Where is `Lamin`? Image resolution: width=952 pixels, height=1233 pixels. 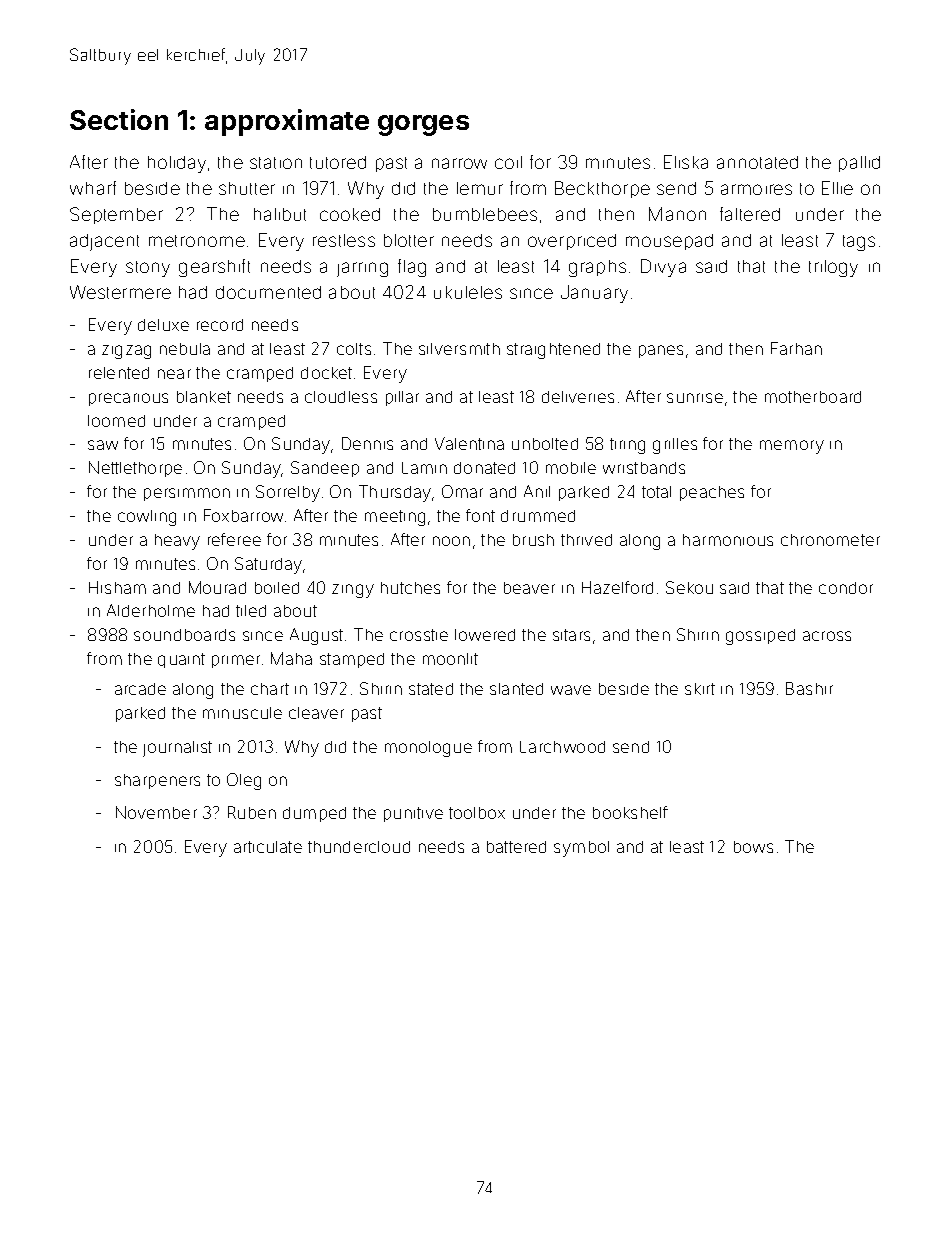
Lamin is located at coordinates (424, 468).
